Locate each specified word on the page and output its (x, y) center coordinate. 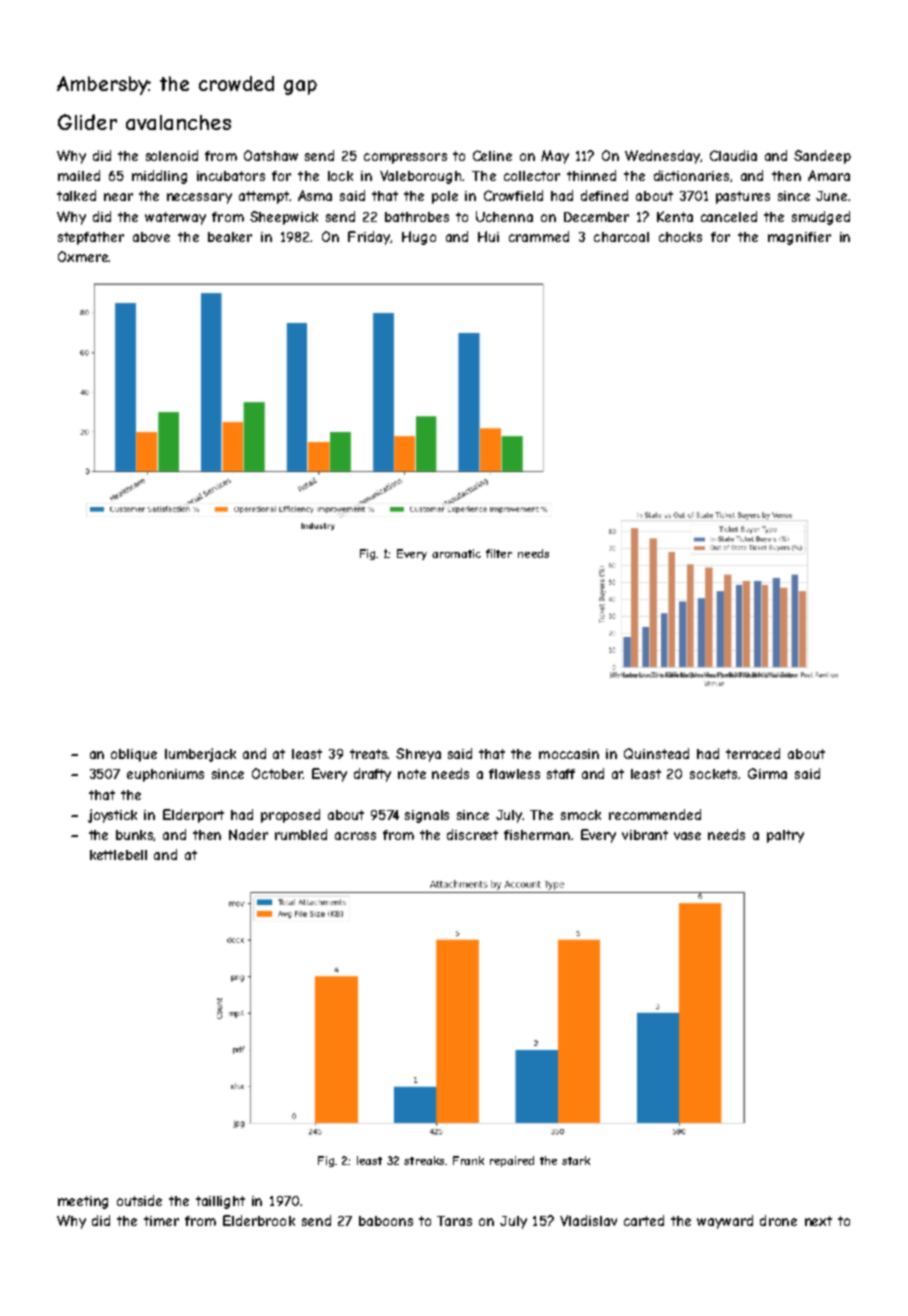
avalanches (178, 122)
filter (499, 553)
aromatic (456, 553)
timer (161, 1221)
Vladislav (588, 1220)
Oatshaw (271, 155)
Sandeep (822, 157)
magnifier (799, 238)
